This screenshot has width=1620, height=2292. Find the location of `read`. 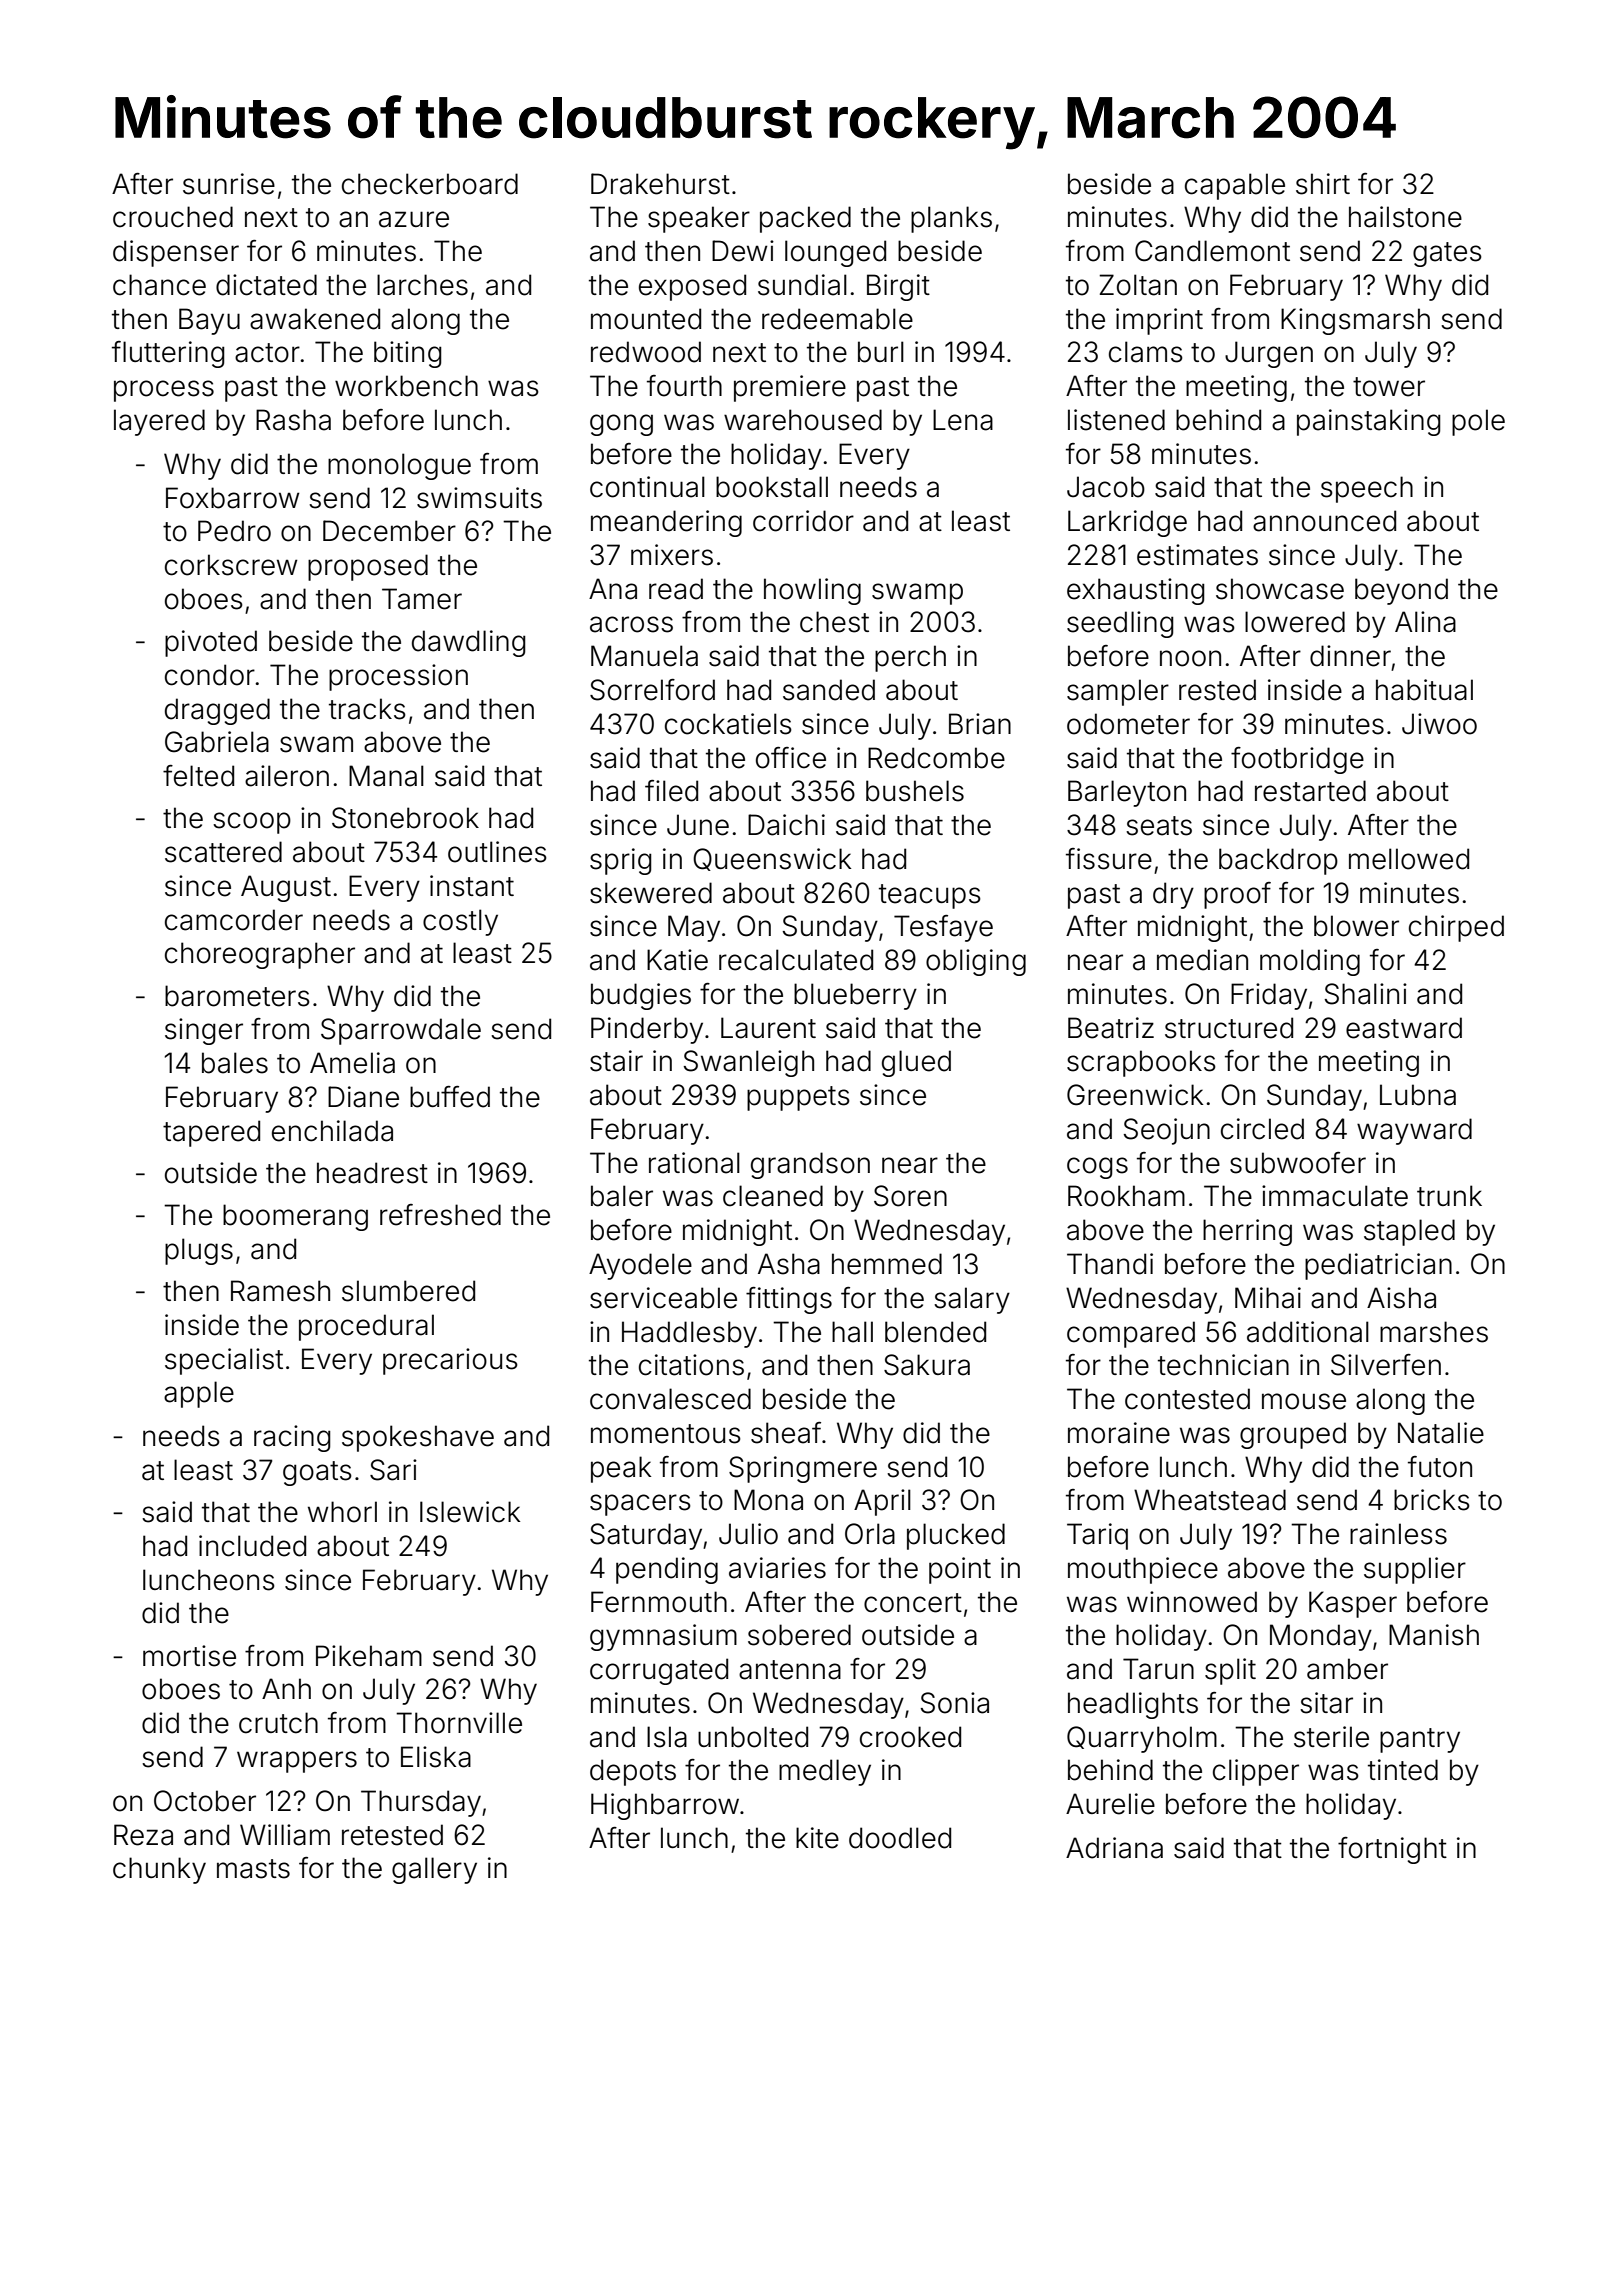

read is located at coordinates (676, 589).
